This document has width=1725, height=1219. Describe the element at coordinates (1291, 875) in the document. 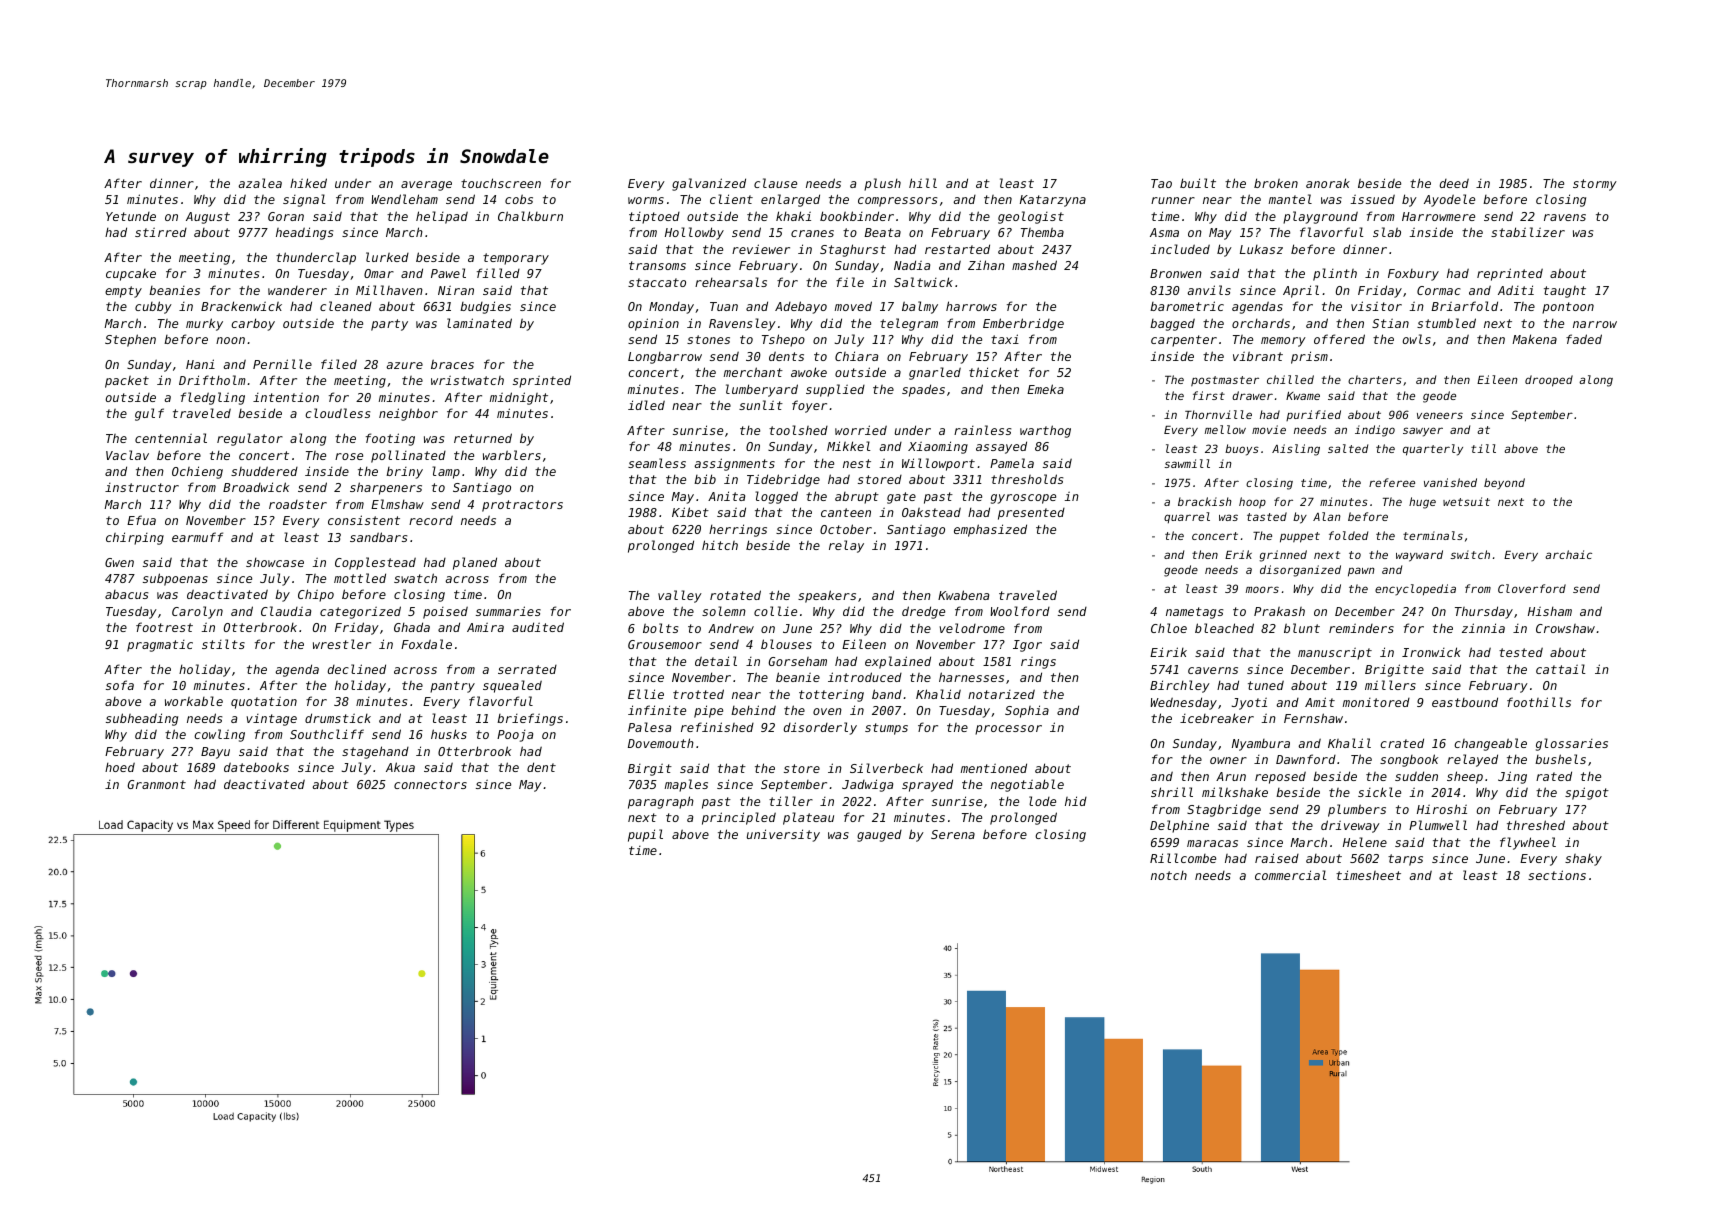

I see `commercial` at that location.
